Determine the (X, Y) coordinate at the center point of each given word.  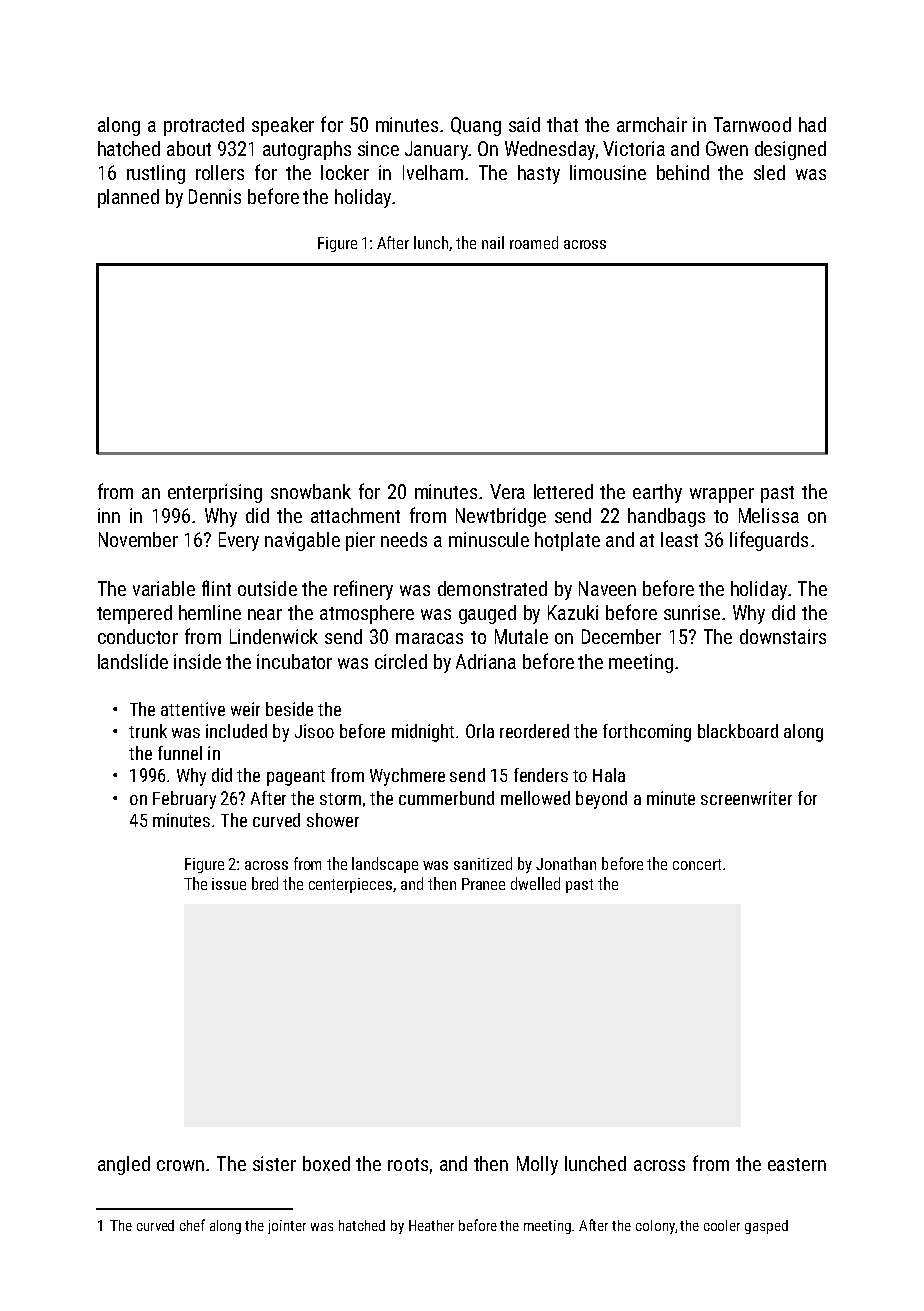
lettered (563, 491)
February (184, 800)
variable (164, 588)
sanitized (483, 863)
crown (180, 1165)
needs (404, 539)
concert (697, 864)
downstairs (783, 636)
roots (408, 1164)
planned (128, 198)
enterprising (215, 493)
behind (683, 172)
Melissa (769, 515)
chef (192, 1225)
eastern (797, 1164)
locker (345, 172)
